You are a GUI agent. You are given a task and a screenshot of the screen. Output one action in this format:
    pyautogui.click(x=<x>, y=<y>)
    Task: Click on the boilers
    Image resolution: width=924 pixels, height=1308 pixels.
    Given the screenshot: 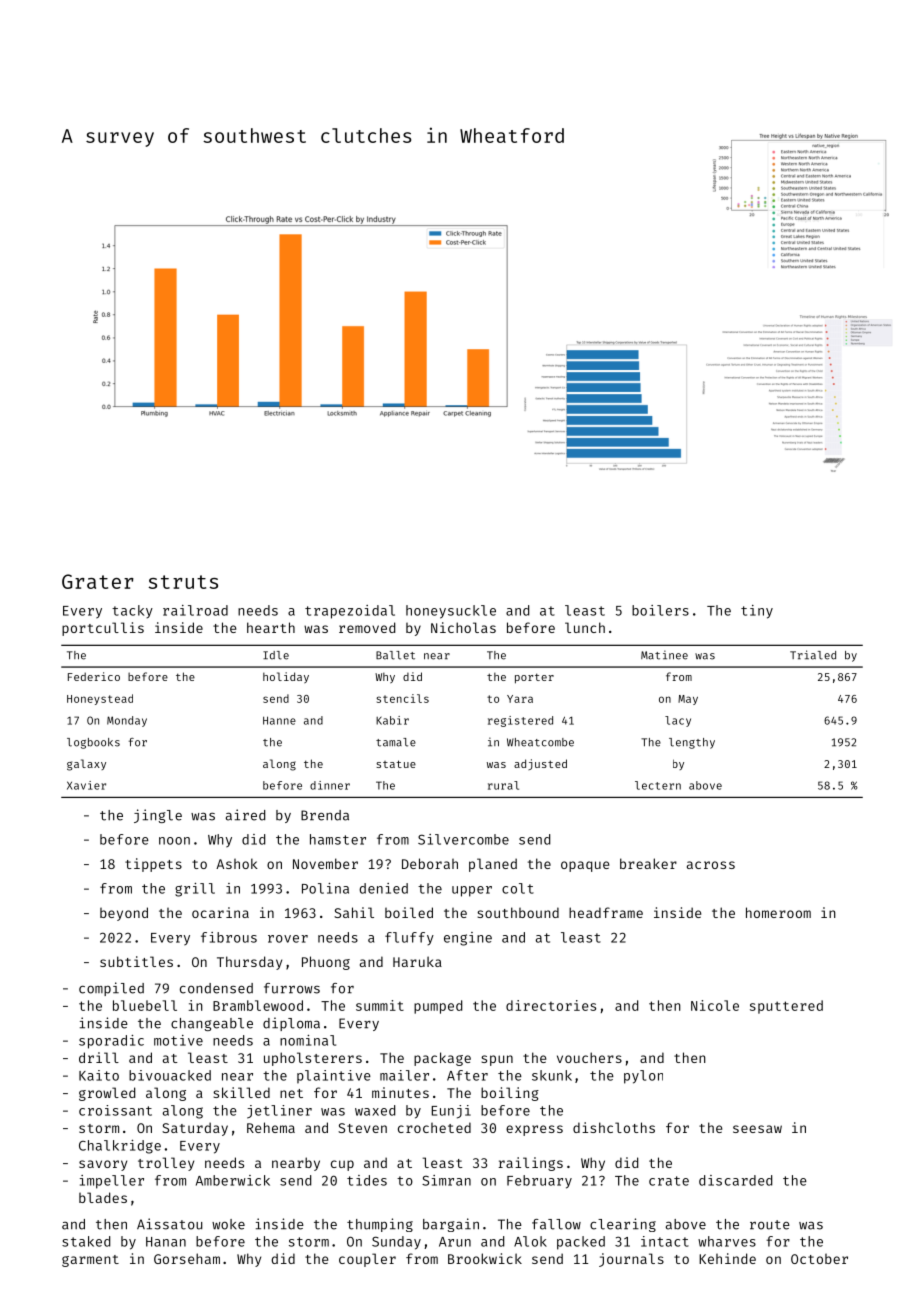 What is the action you would take?
    pyautogui.click(x=660, y=610)
